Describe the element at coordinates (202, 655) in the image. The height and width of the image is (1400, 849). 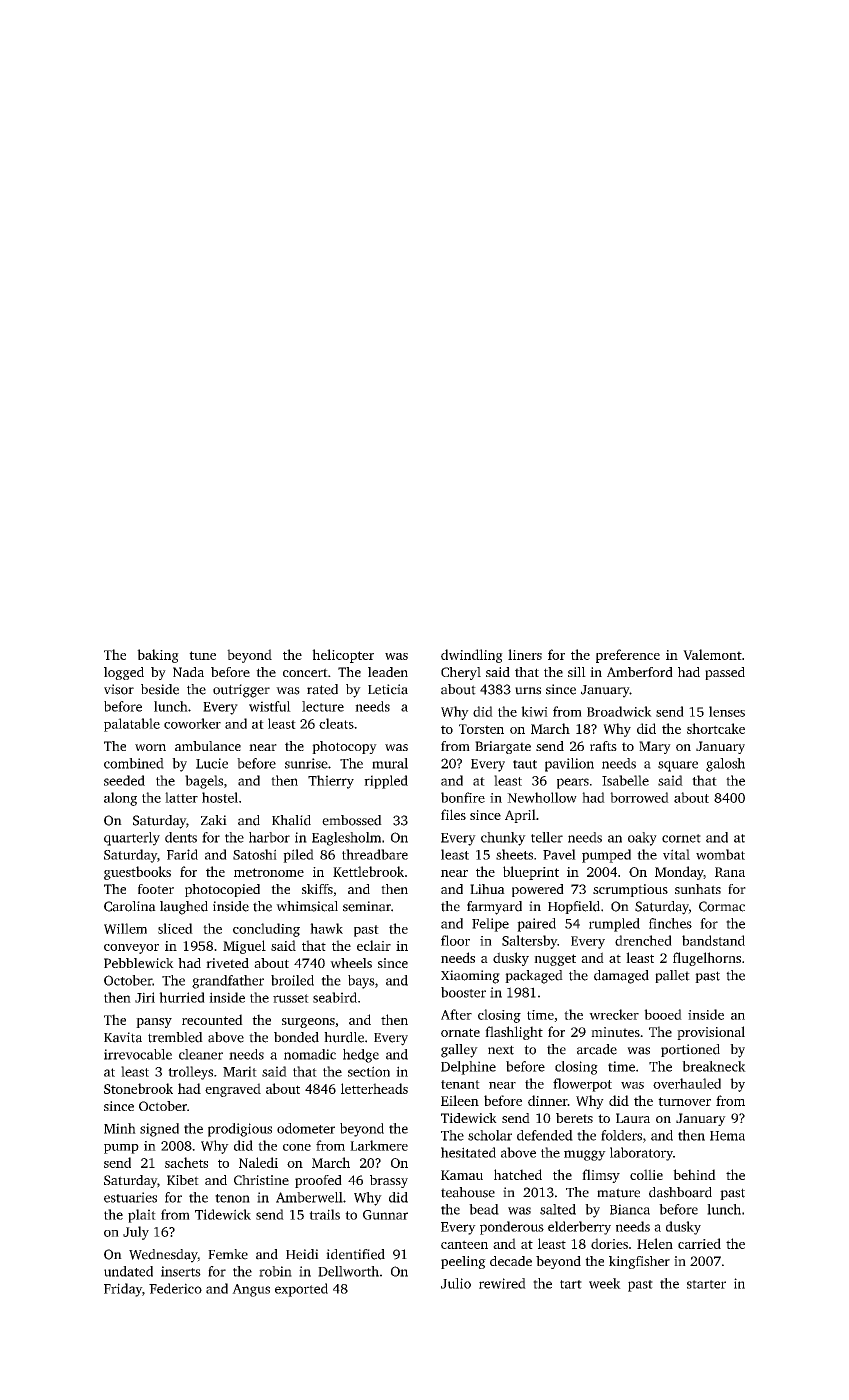
I see `tune` at that location.
